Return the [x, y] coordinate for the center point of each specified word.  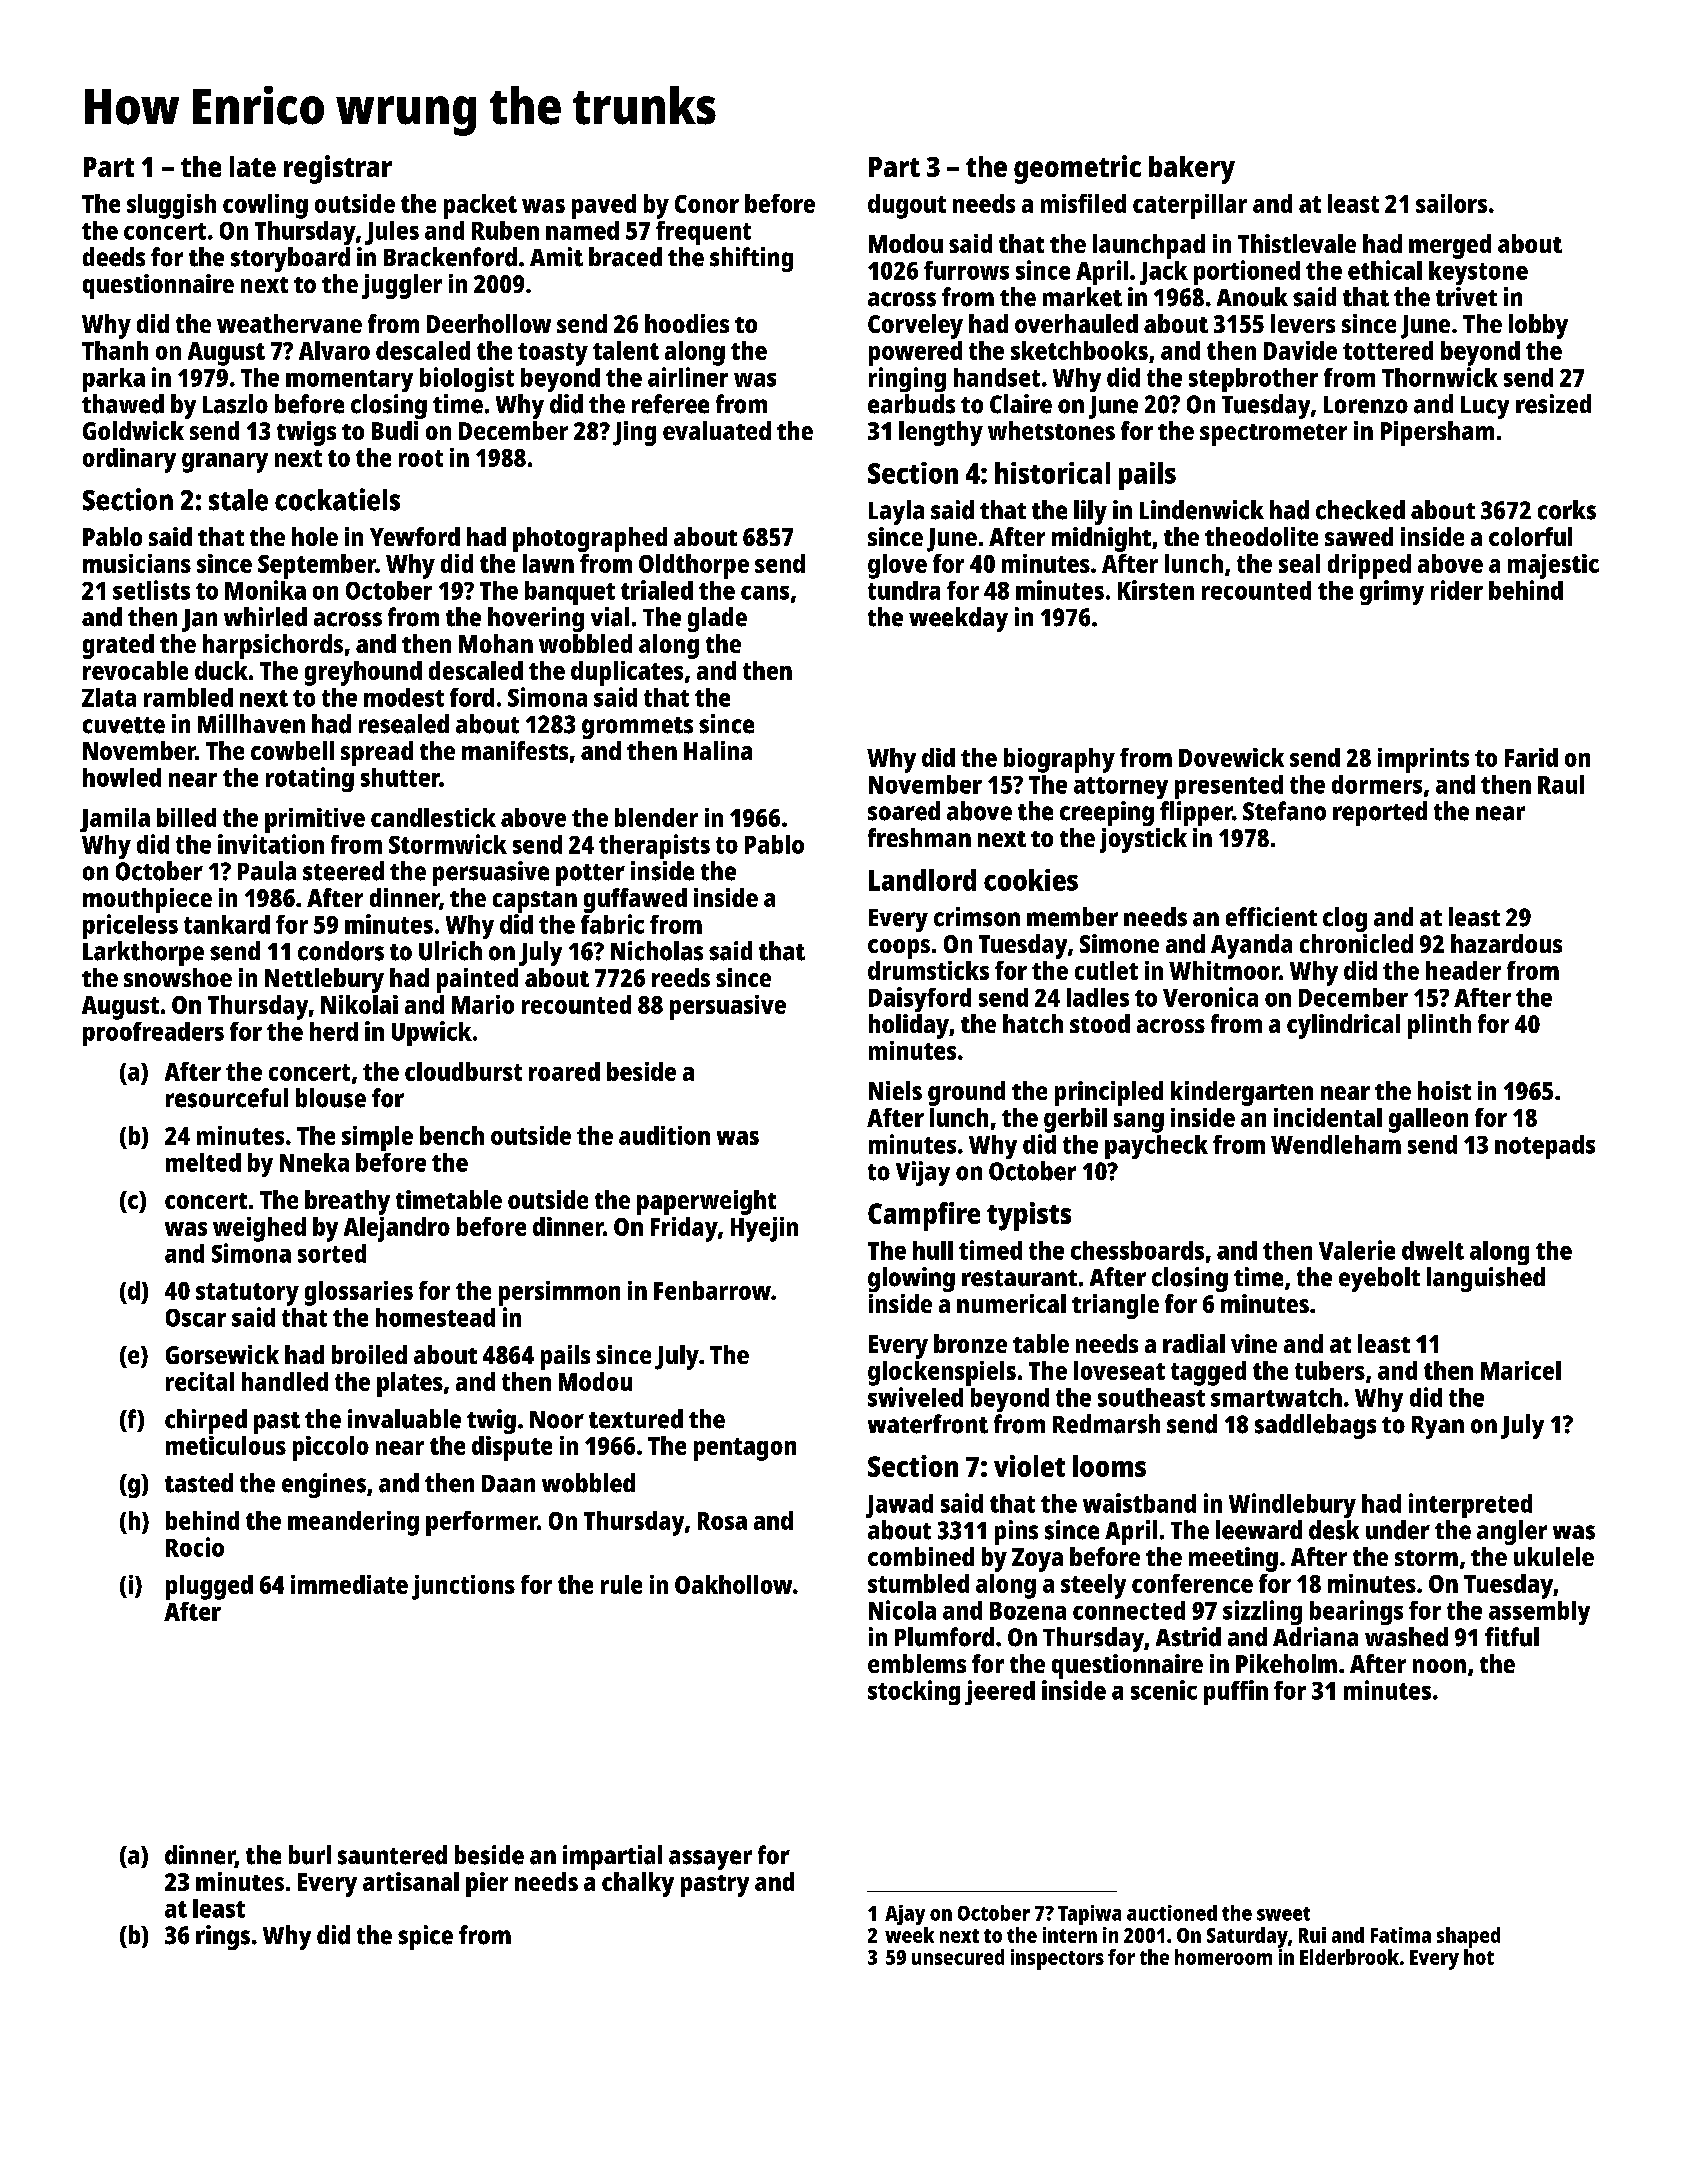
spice [425, 1937]
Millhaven [251, 724]
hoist [1444, 1090]
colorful [1530, 536]
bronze [970, 1343]
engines [324, 1485]
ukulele [1554, 1556]
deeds [114, 257]
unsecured [958, 1957]
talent [626, 350]
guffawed [635, 900]
